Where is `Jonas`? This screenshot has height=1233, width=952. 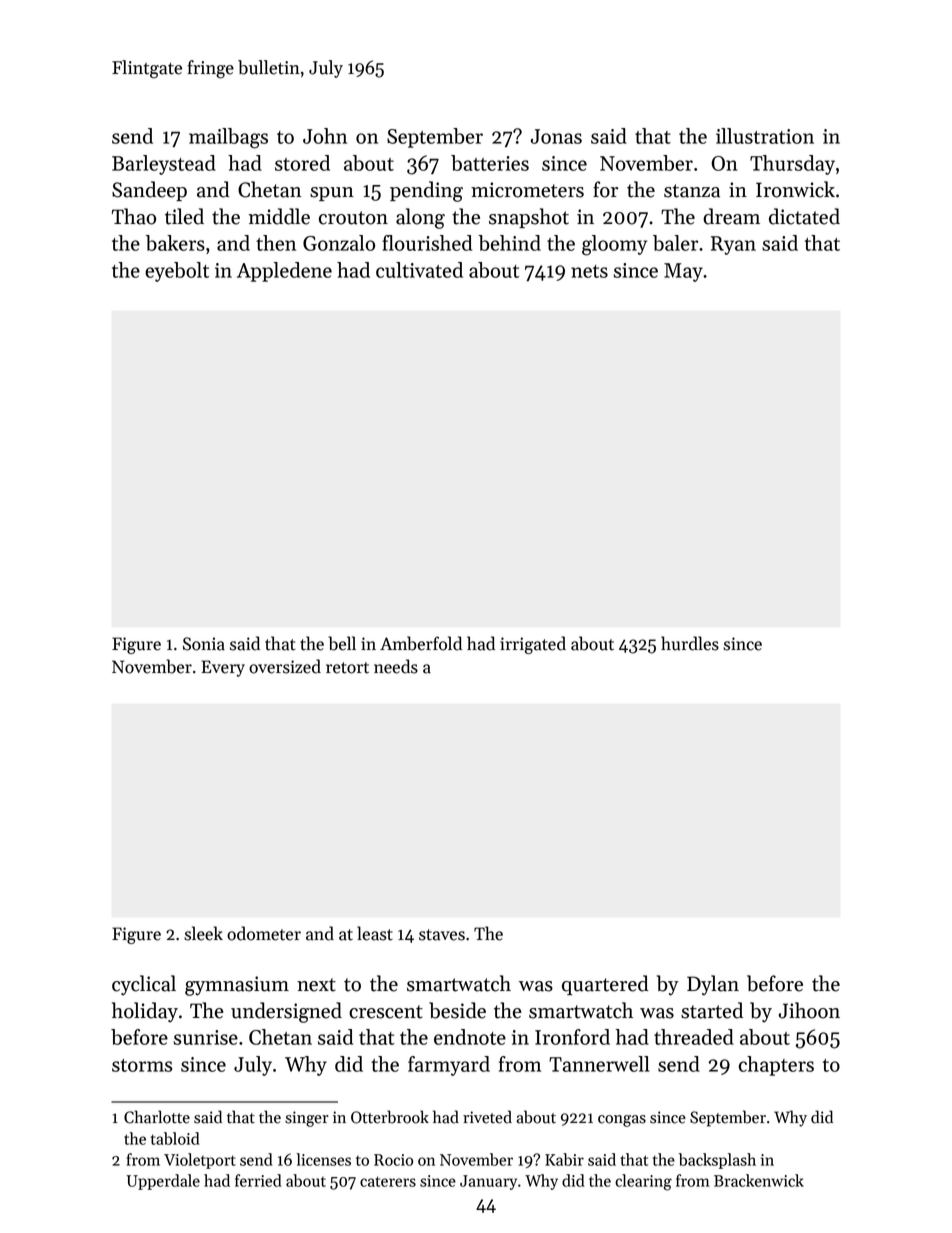 Jonas is located at coordinates (556, 136).
